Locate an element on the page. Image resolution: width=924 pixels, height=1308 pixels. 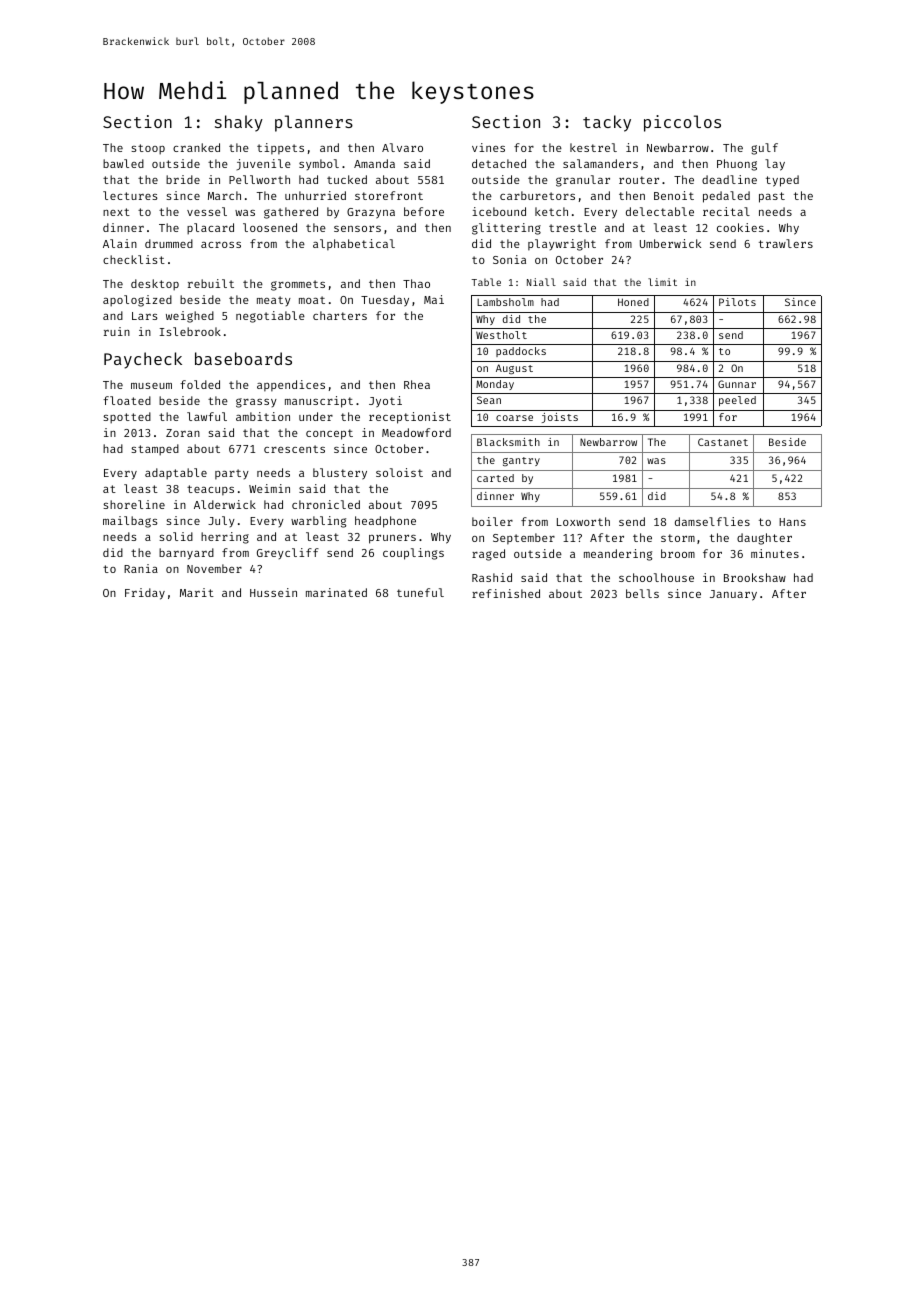
shoreline is located at coordinates (134, 504).
